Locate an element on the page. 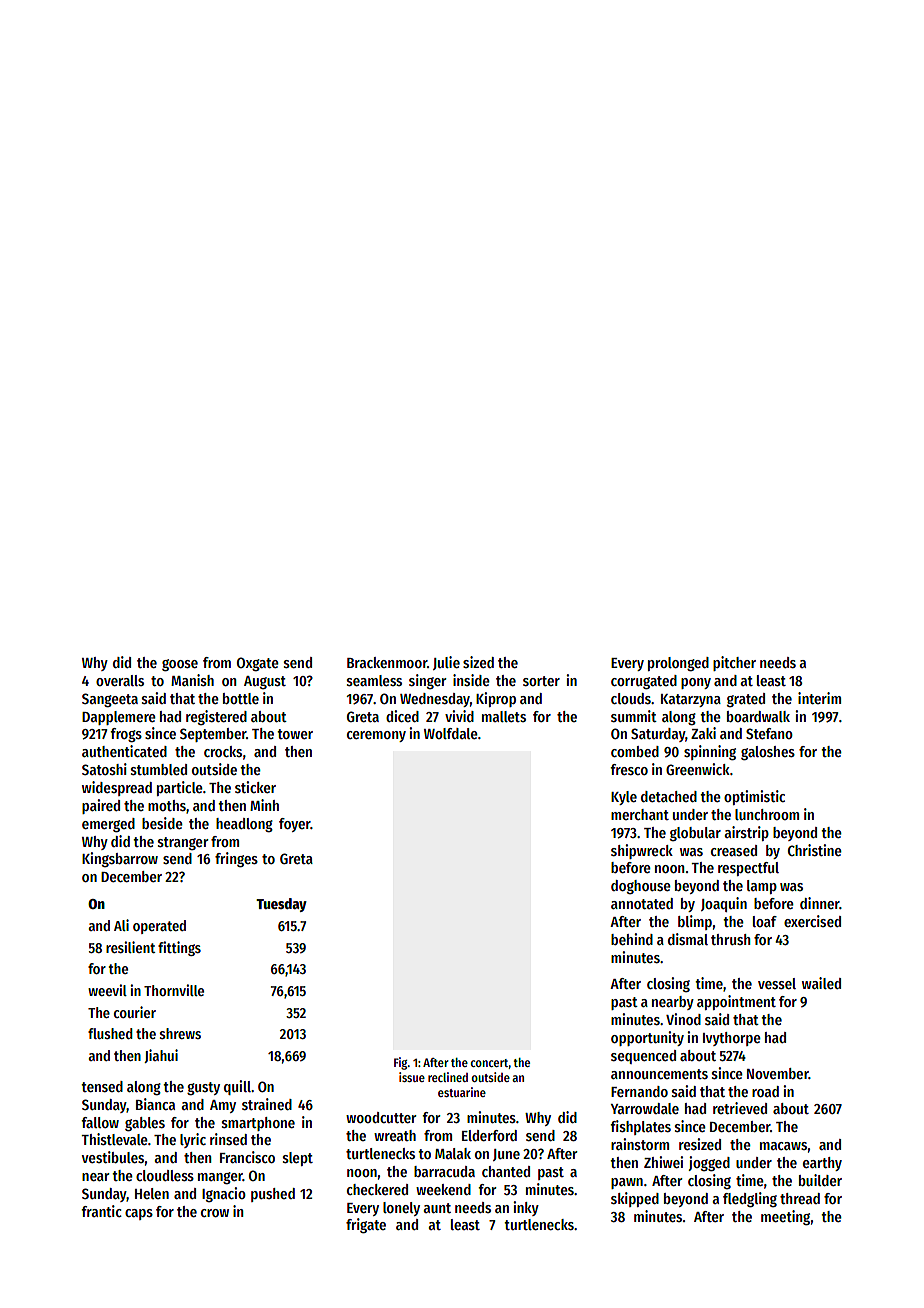  Fig is located at coordinates (401, 1063).
